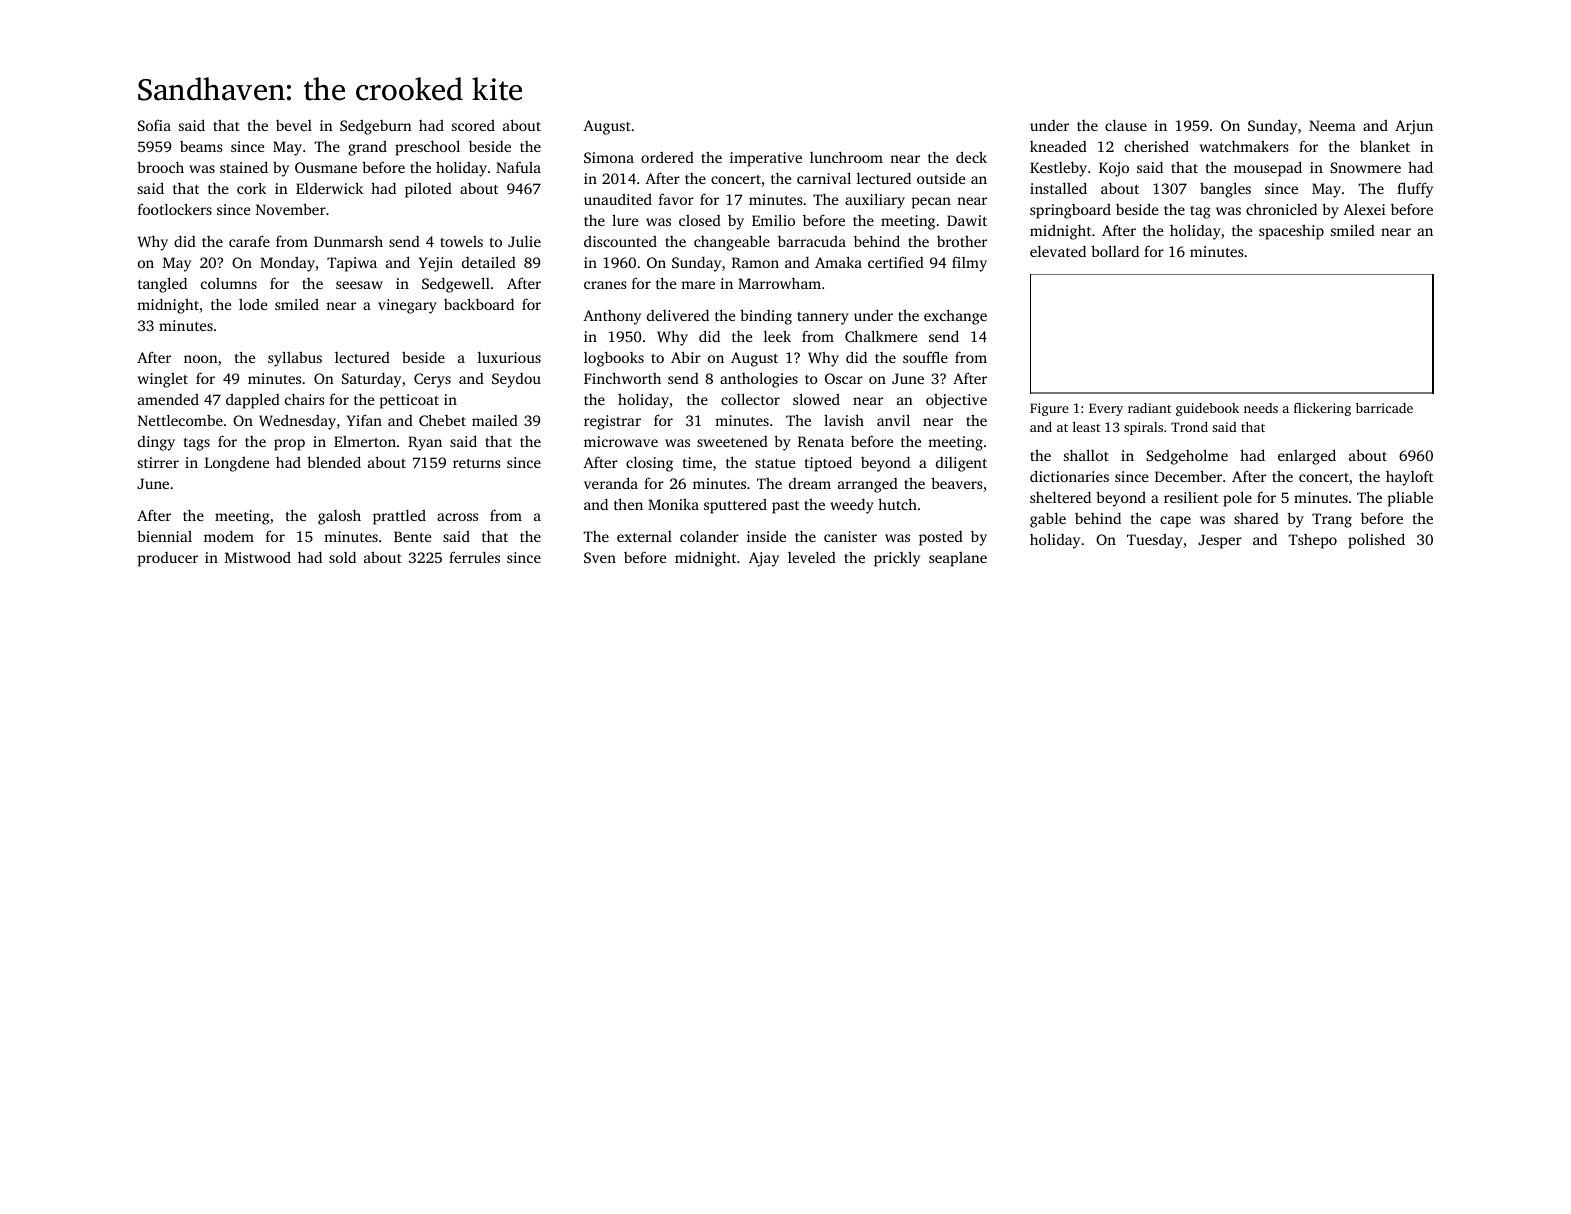 Image resolution: width=1571 pixels, height=1214 pixels. Describe the element at coordinates (158, 462) in the screenshot. I see `stirrer` at that location.
